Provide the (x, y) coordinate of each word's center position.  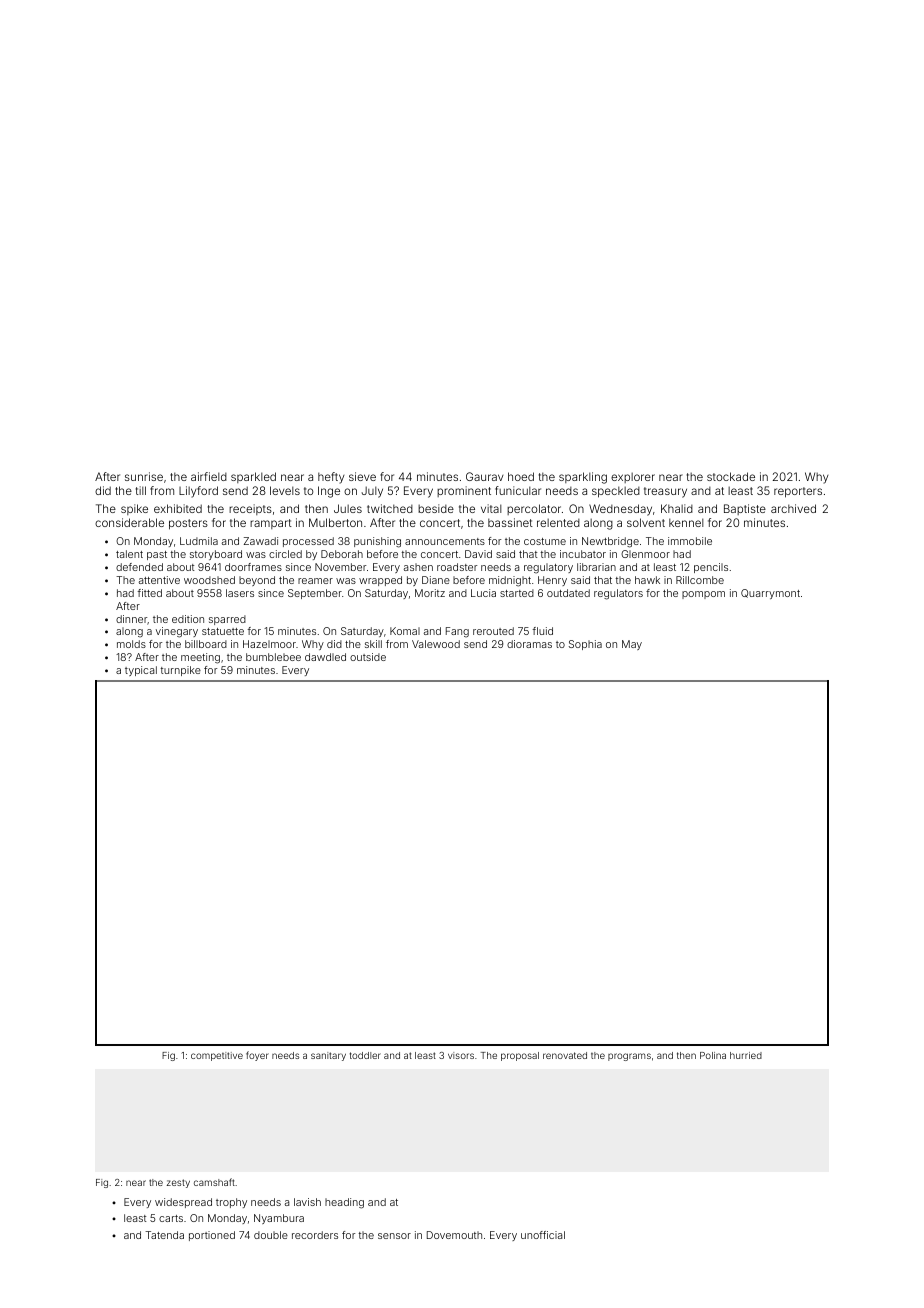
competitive (217, 1056)
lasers (240, 593)
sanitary (328, 1056)
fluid (542, 631)
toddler (365, 1055)
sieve (362, 476)
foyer (257, 1056)
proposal (520, 1056)
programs (629, 1057)
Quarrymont (770, 594)
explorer (633, 478)
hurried (746, 1055)
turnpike (180, 671)
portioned (212, 1236)
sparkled (253, 477)
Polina (713, 1055)
